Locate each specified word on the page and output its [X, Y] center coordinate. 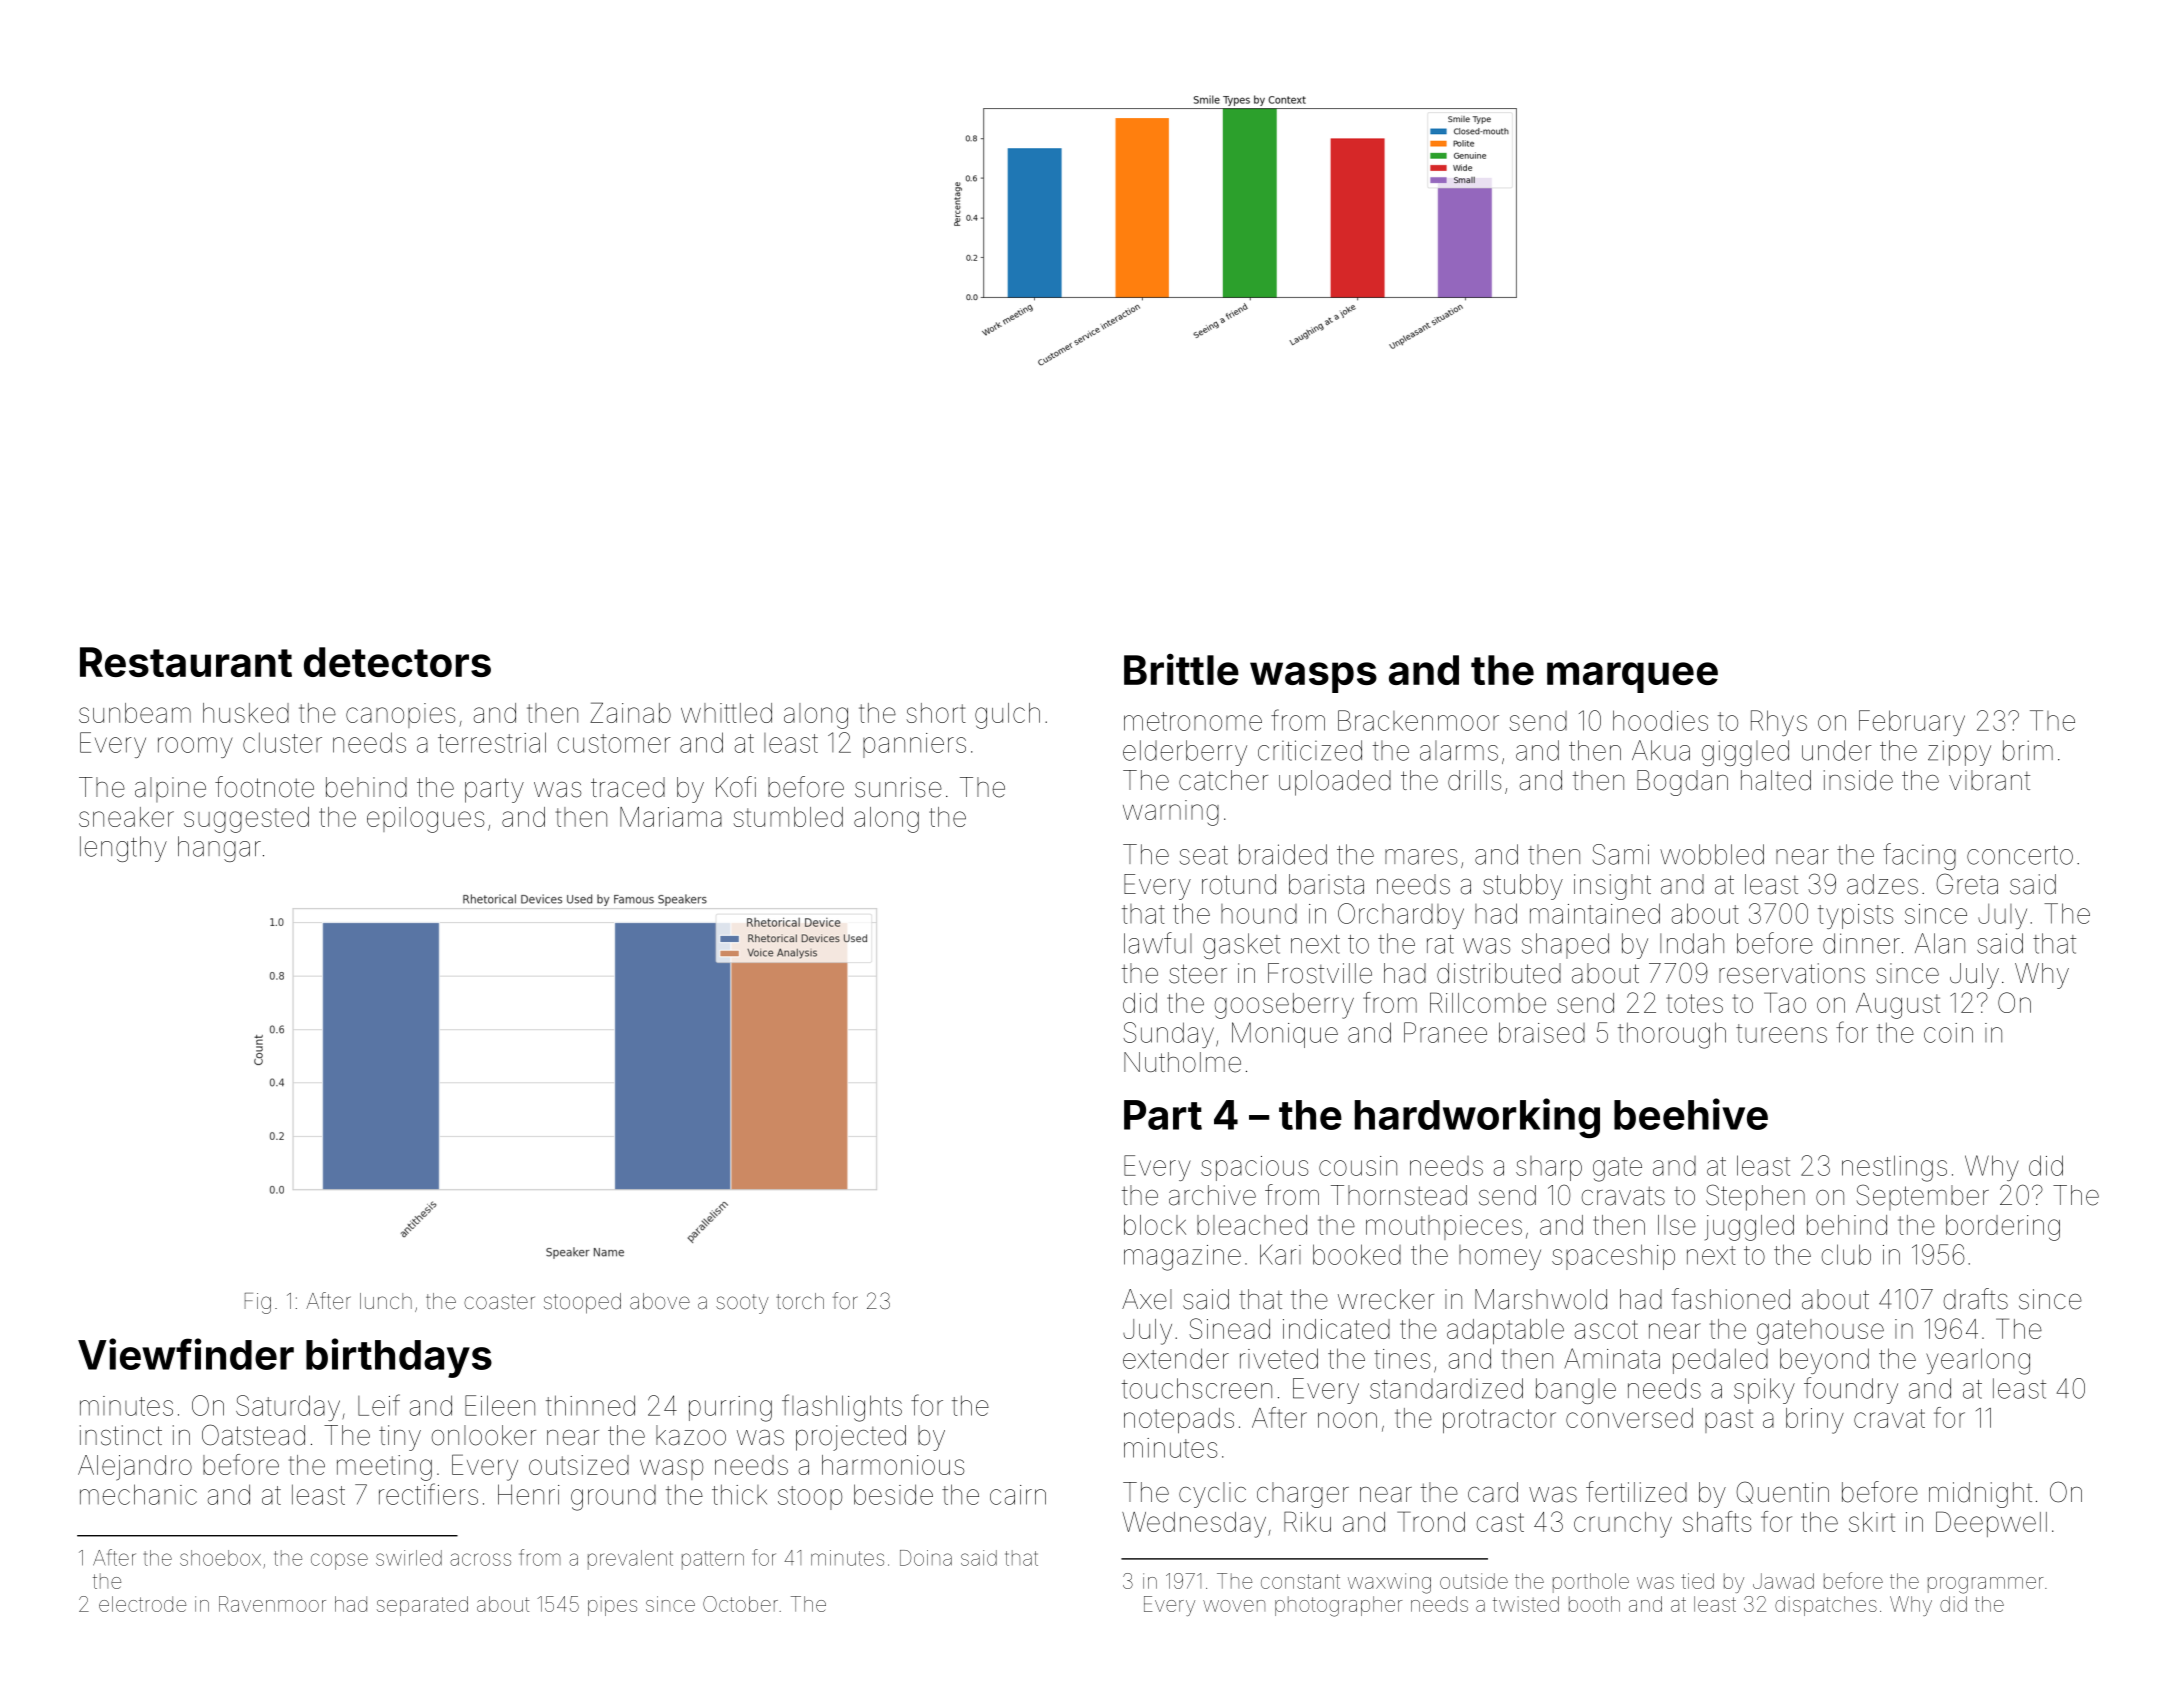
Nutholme [1182, 1062]
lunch [386, 1301]
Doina [926, 1558]
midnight [1980, 1495]
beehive [1691, 1114]
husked [246, 713]
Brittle [1181, 669]
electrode [142, 1604]
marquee [1632, 677]
